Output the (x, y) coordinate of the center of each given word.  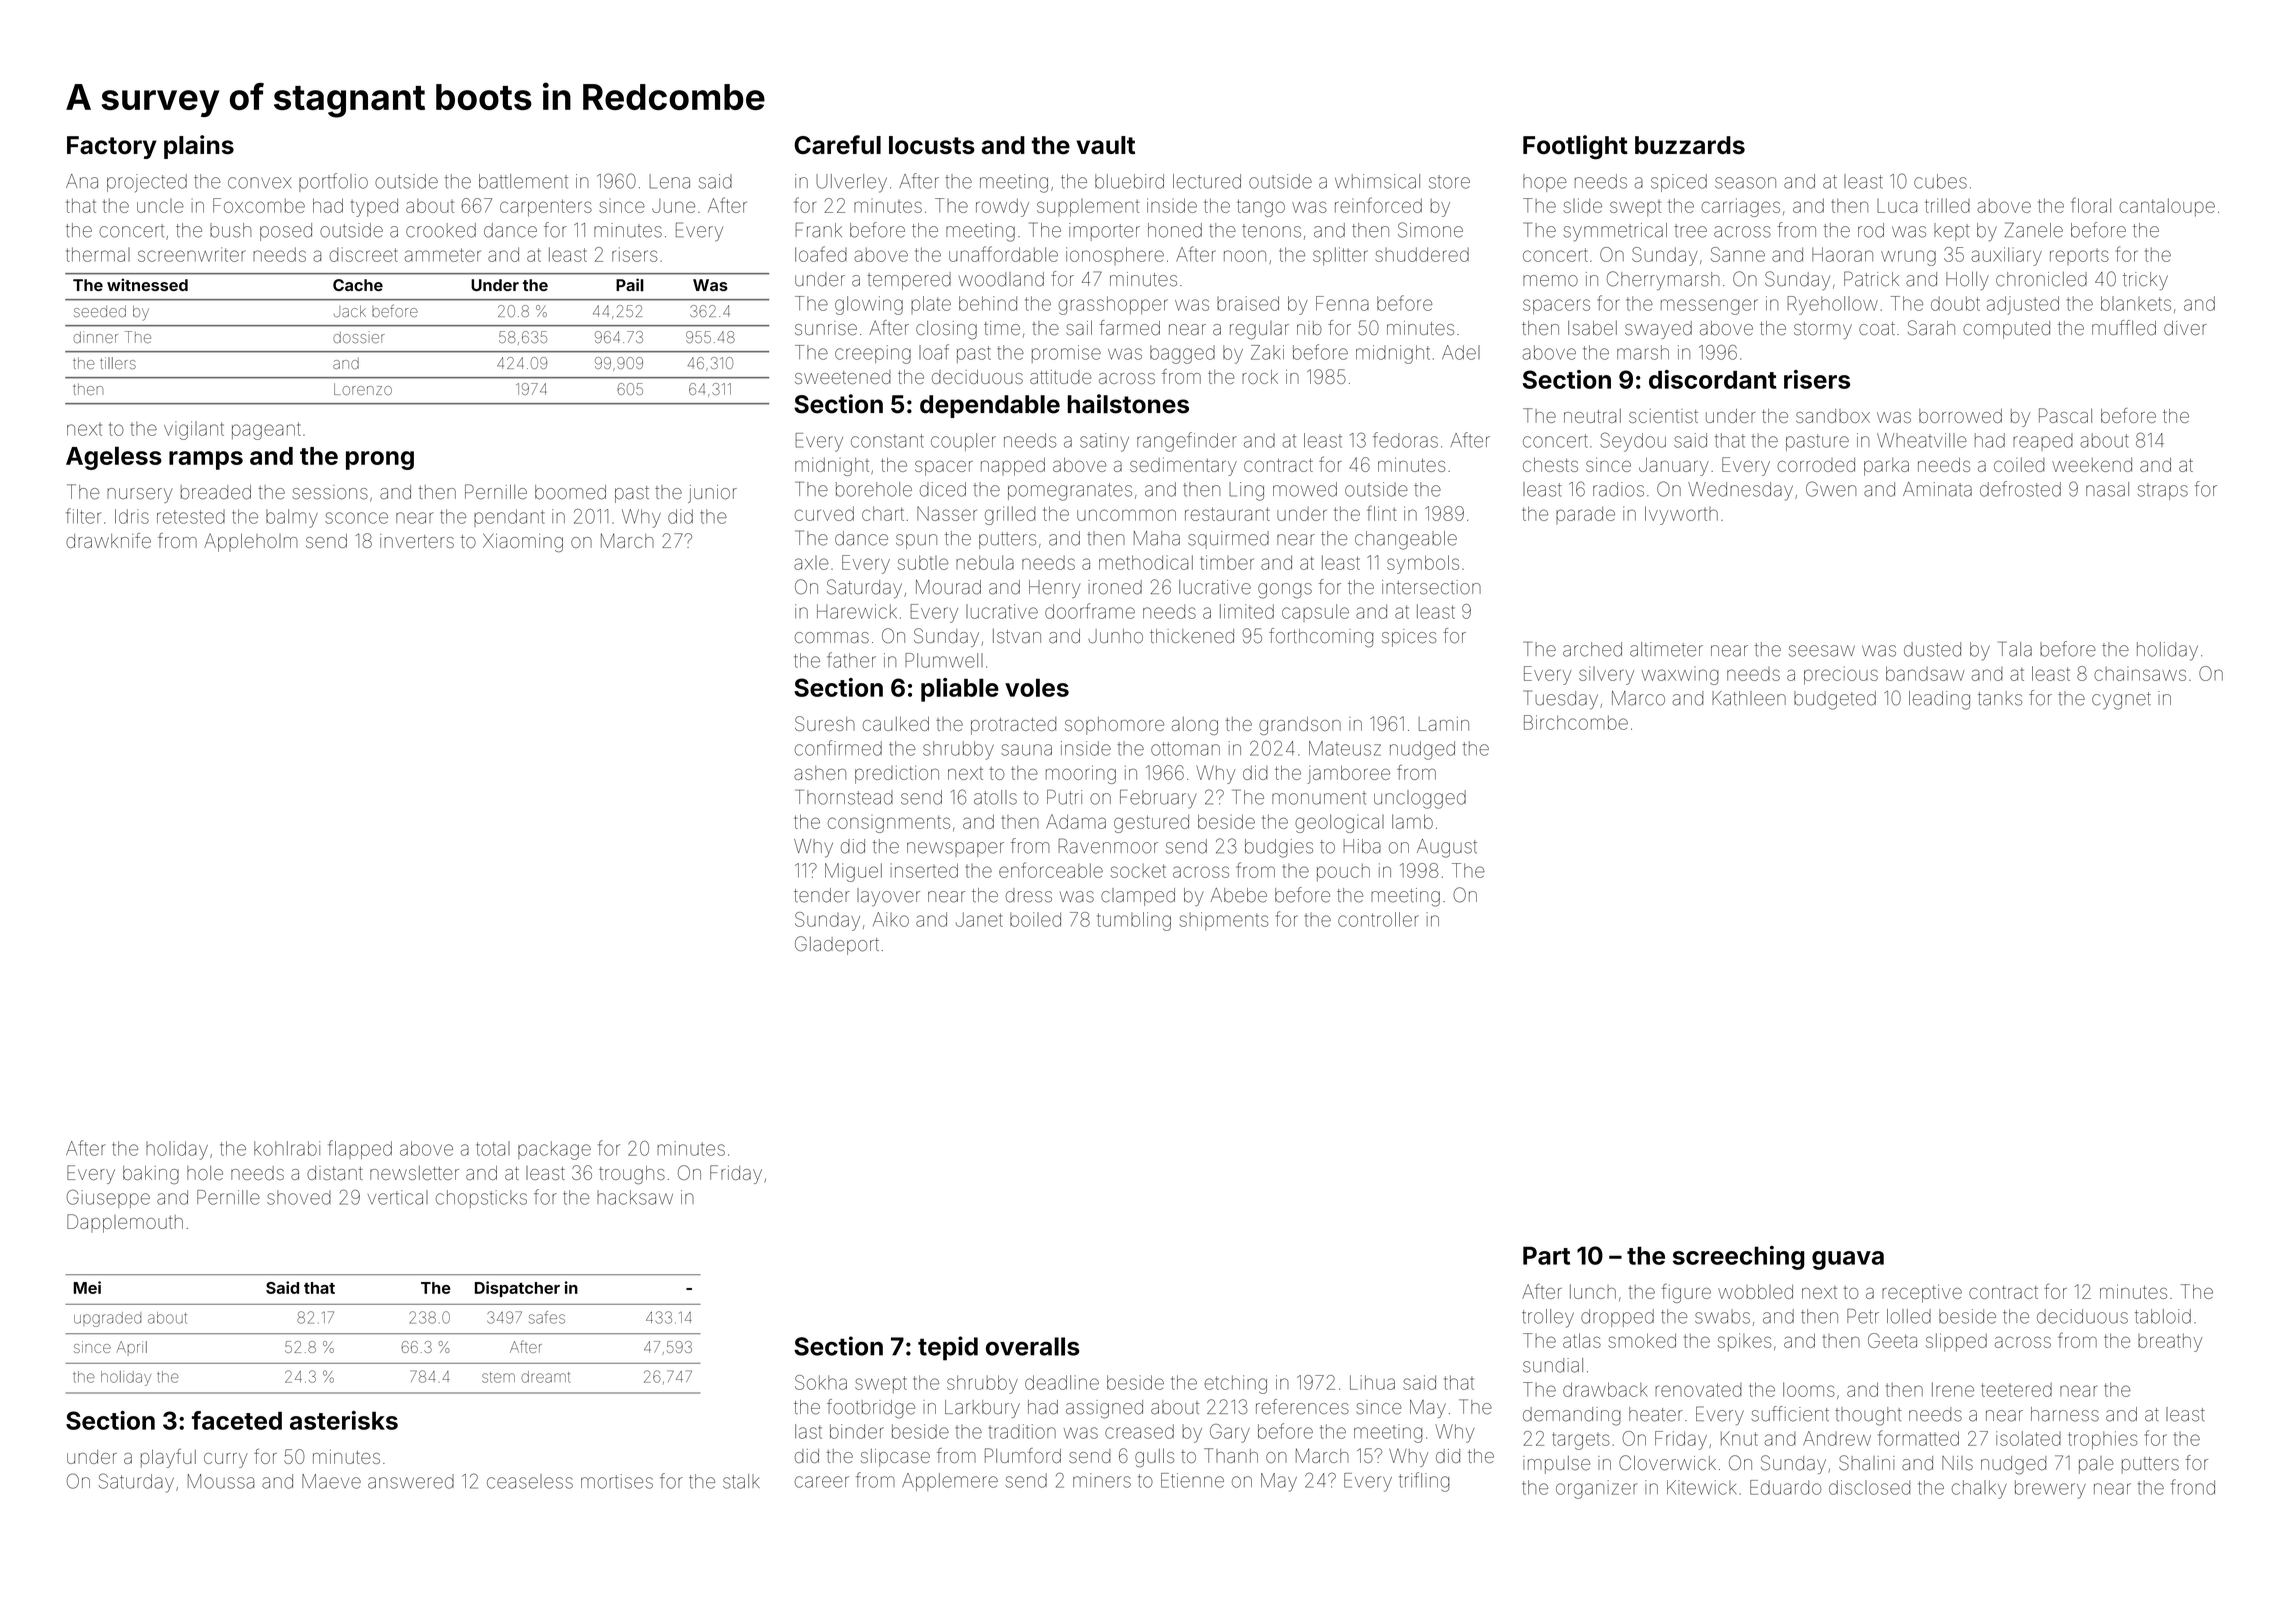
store (1449, 182)
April (131, 1348)
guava (1848, 1260)
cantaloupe (2167, 207)
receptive (1922, 1293)
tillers (118, 363)
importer (1104, 232)
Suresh (825, 723)
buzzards (1690, 145)
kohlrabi (287, 1148)
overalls (1032, 1346)
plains (199, 147)
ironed (1115, 587)
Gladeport (837, 945)
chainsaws (2140, 673)
